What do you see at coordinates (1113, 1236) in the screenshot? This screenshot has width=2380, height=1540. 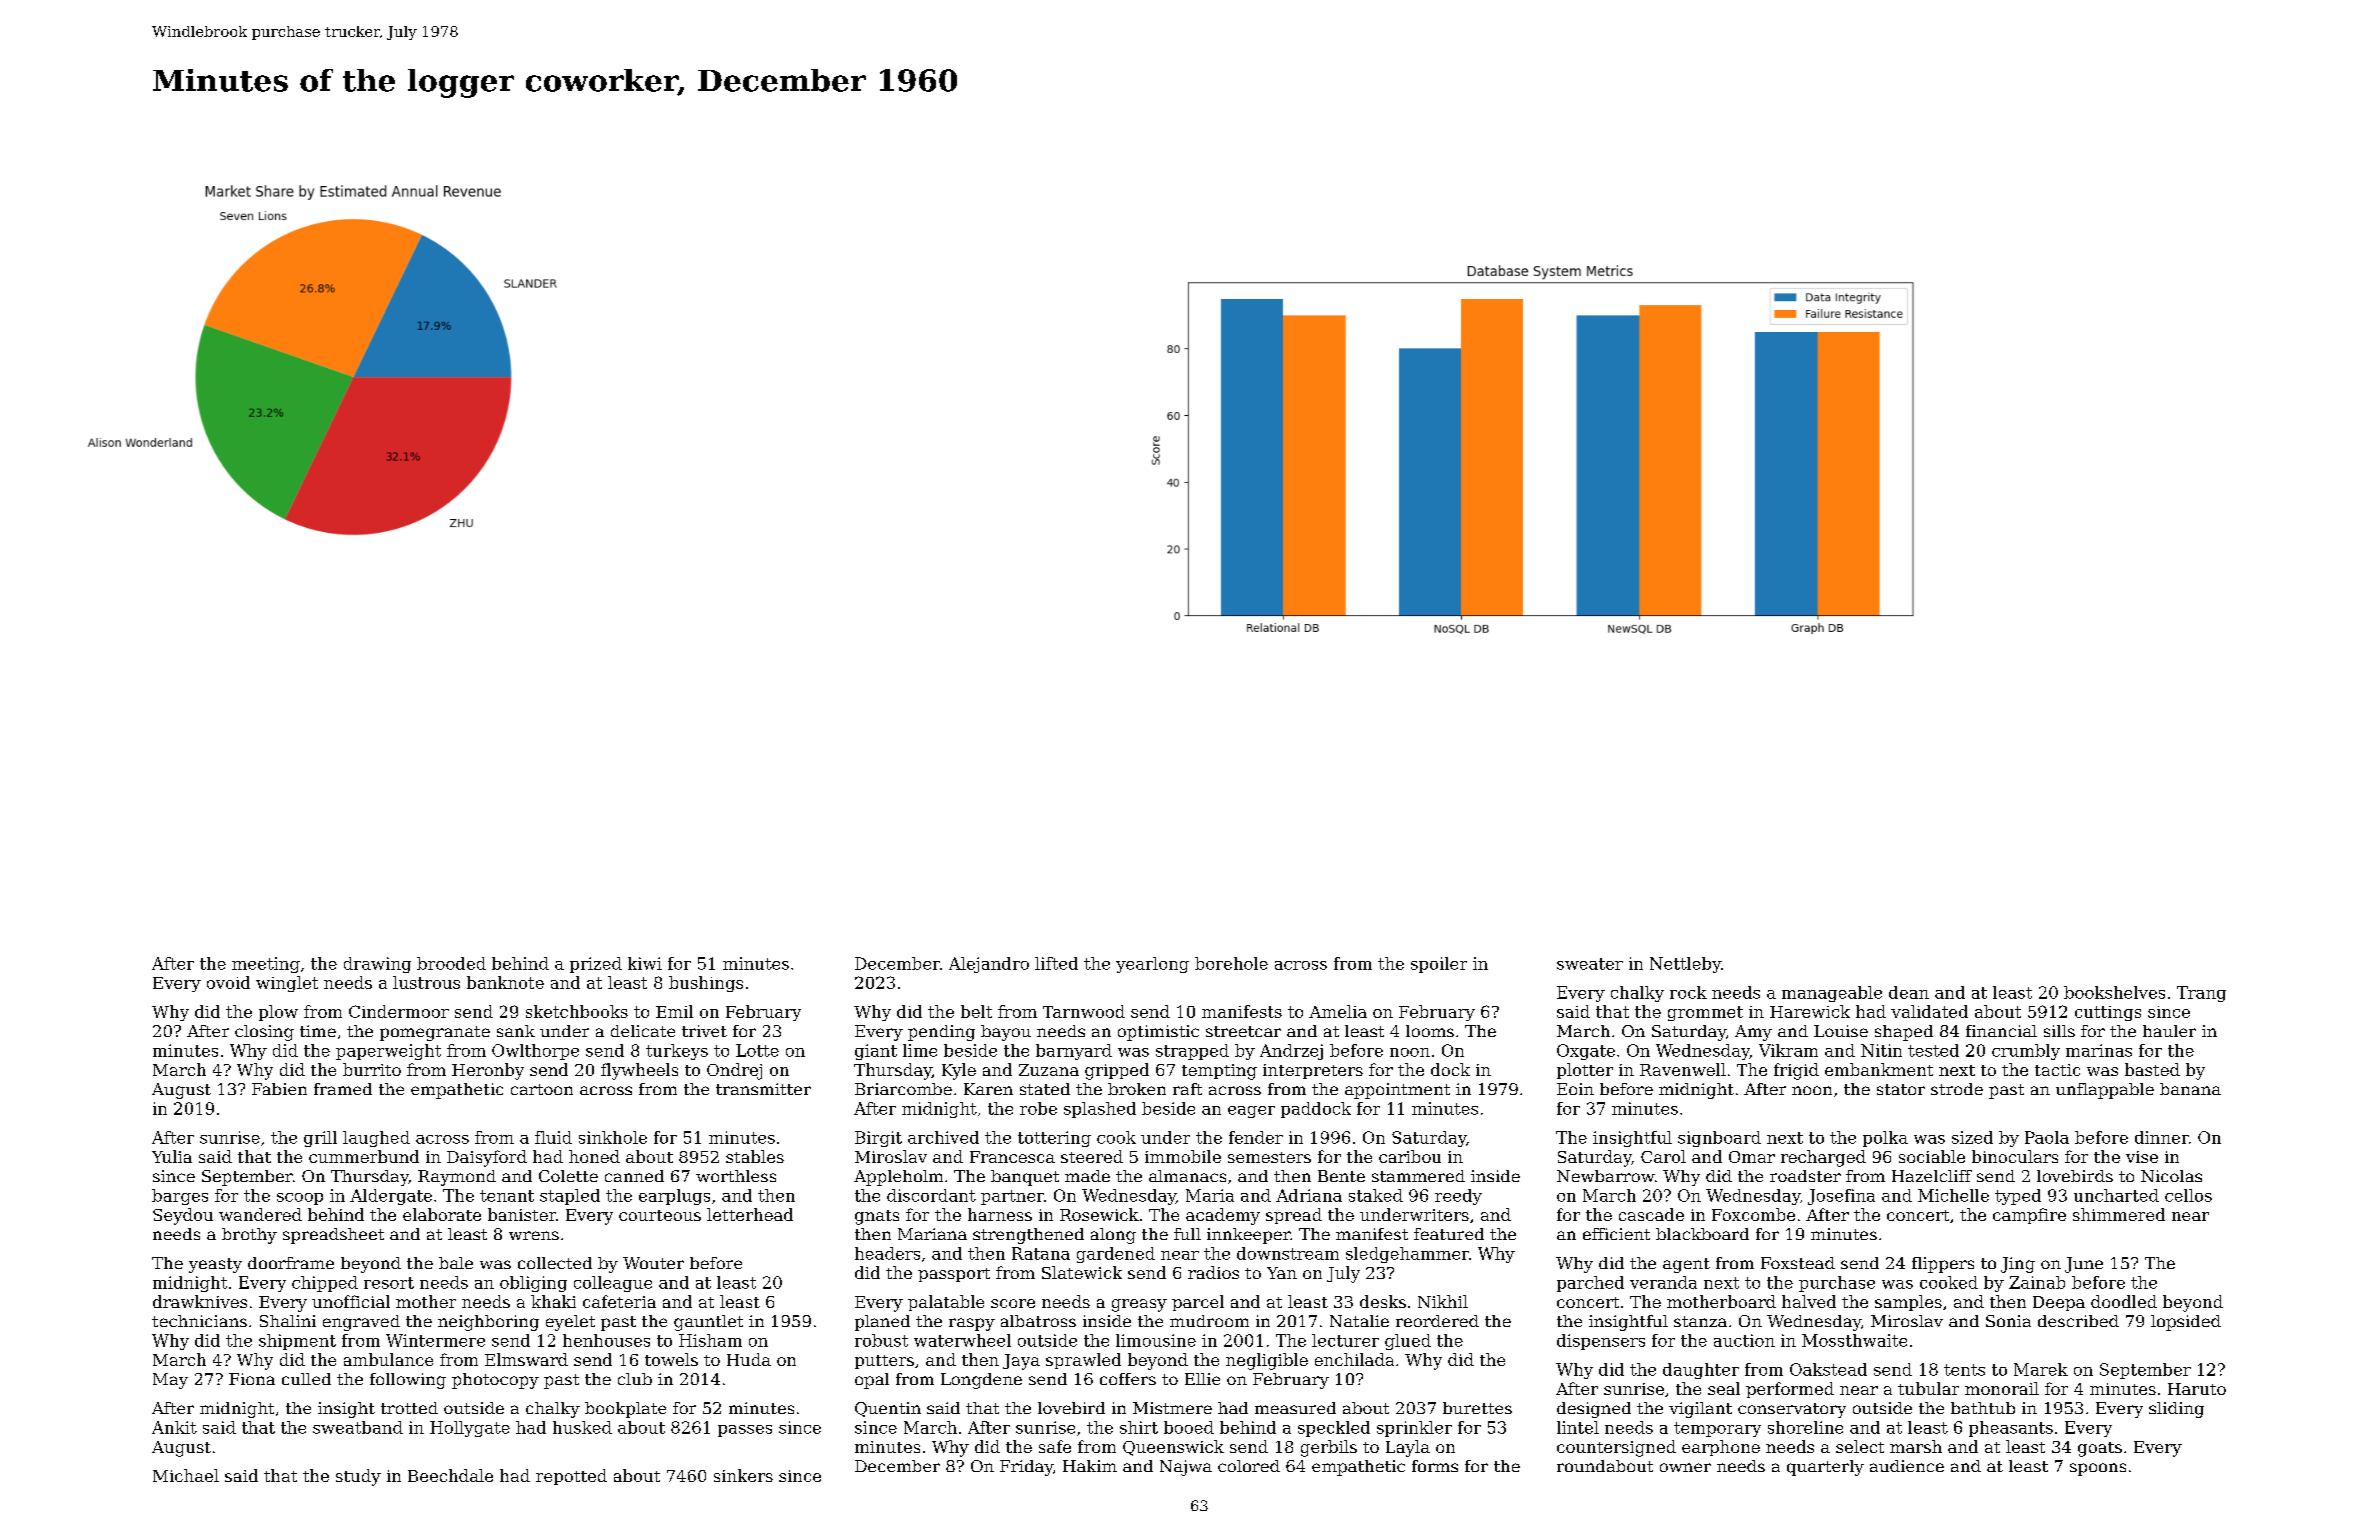 I see `along` at bounding box center [1113, 1236].
